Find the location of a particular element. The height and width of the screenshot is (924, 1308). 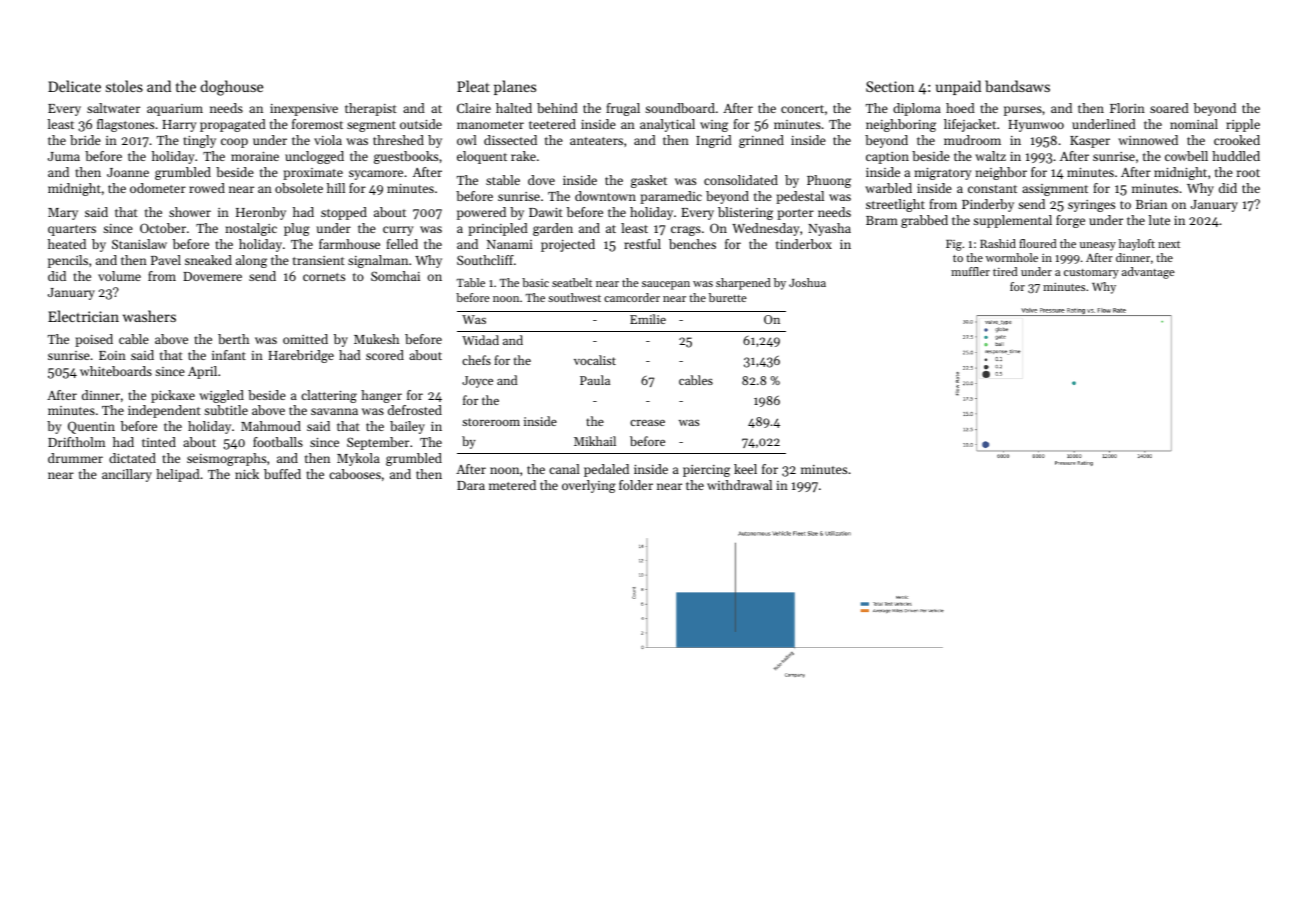

Electrician is located at coordinates (83, 316).
